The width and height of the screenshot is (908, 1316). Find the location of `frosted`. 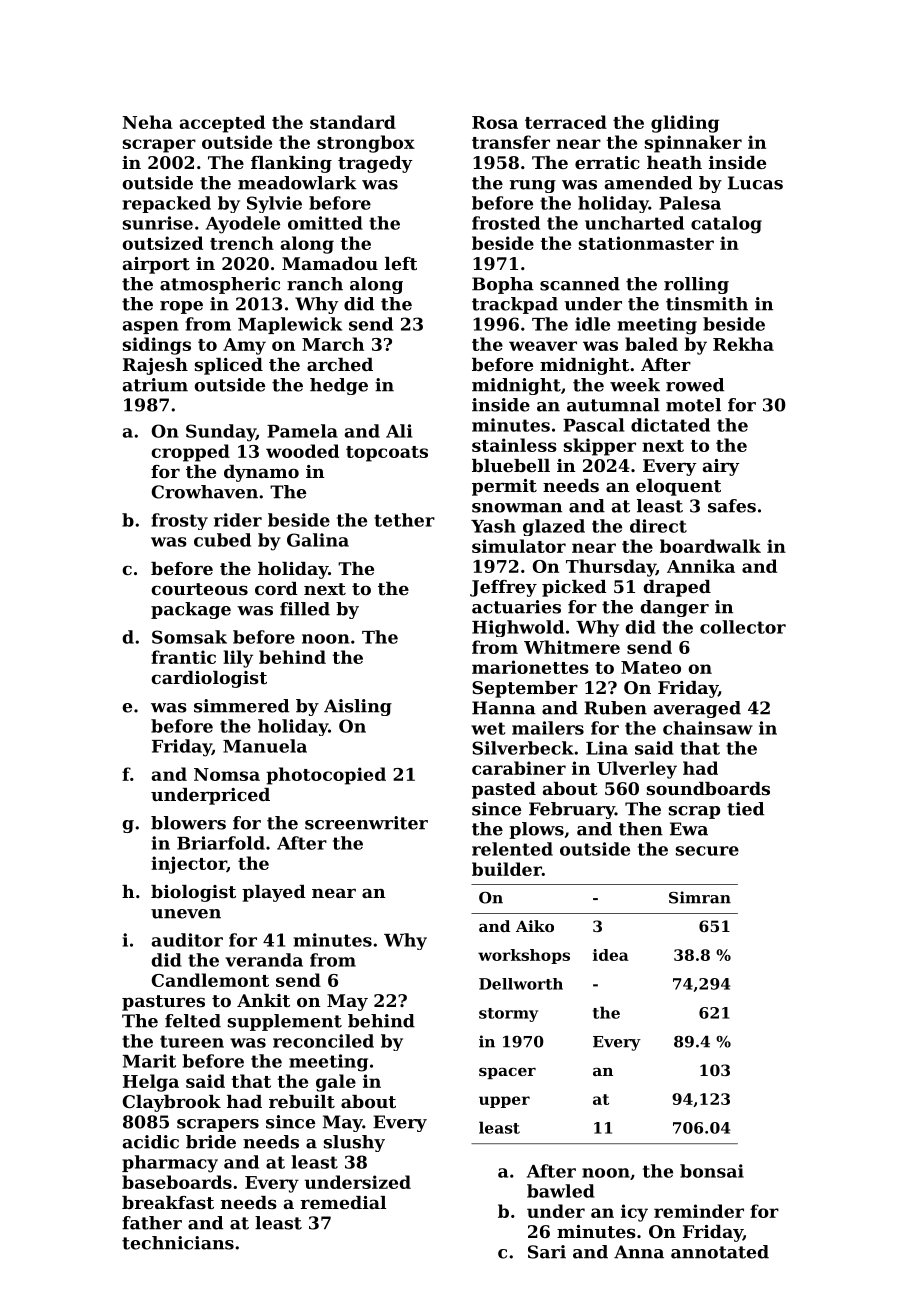

frosted is located at coordinates (506, 223).
